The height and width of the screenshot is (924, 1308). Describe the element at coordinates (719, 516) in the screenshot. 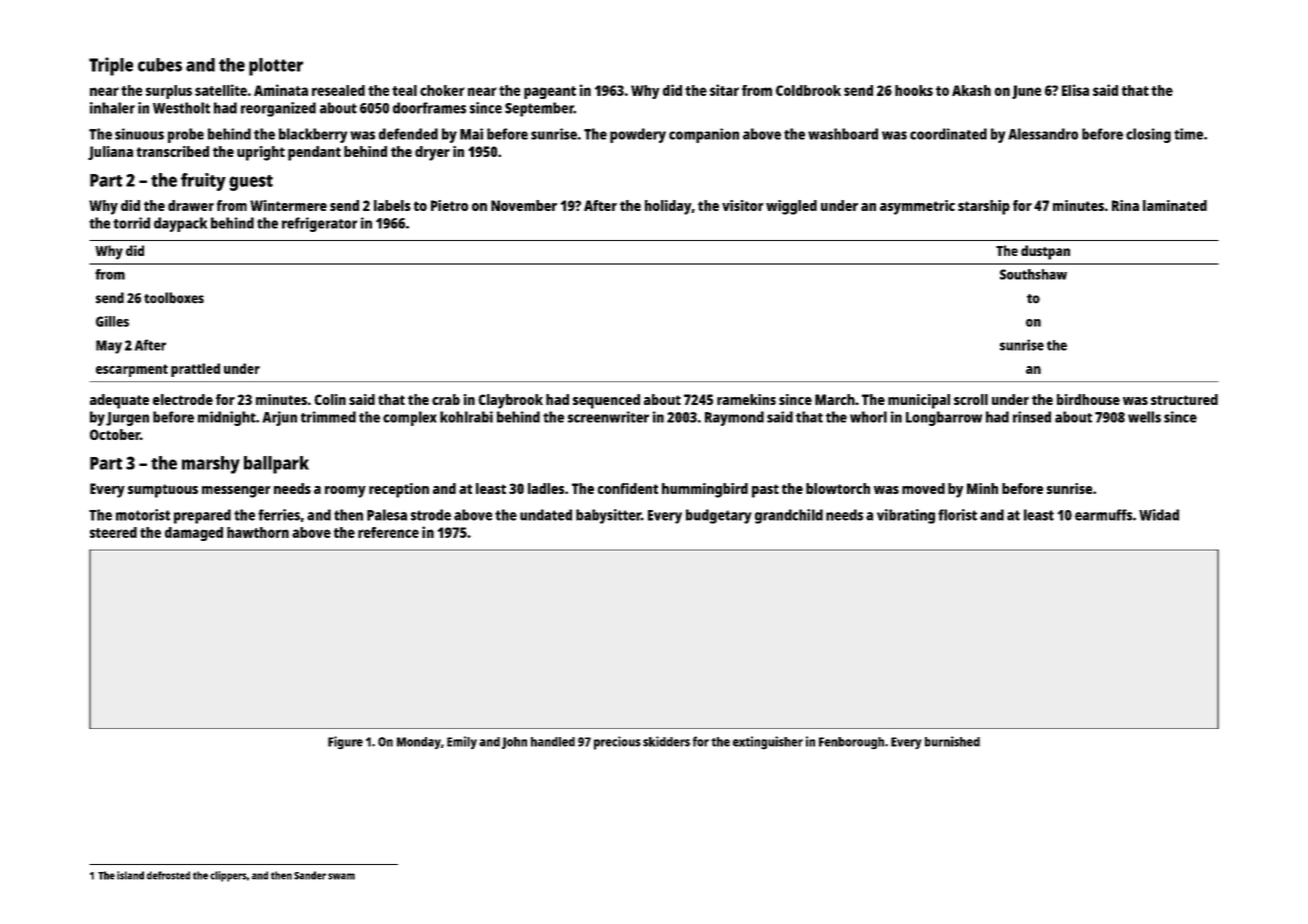

I see `budgetary` at that location.
